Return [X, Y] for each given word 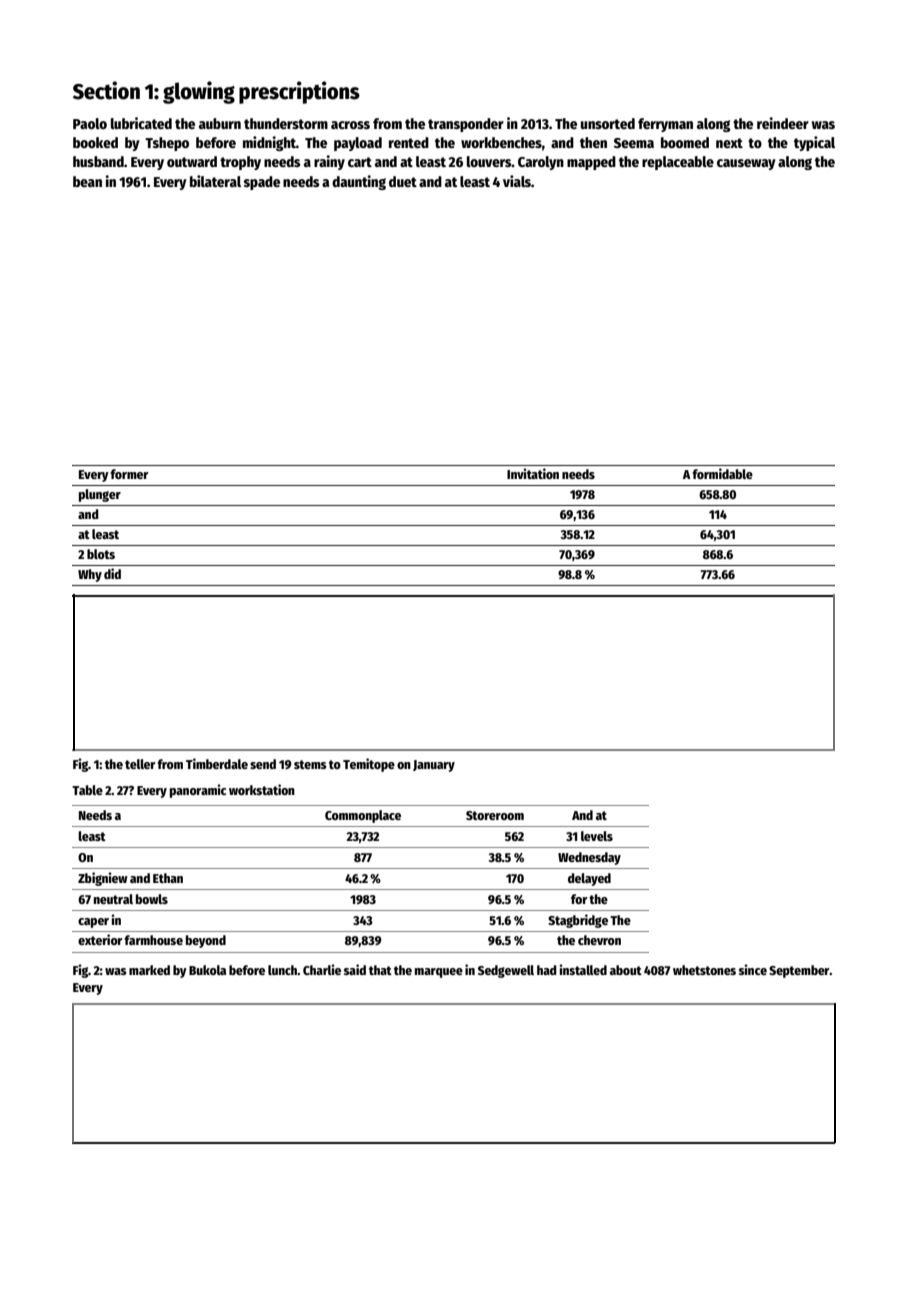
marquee [439, 973]
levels [597, 836]
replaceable [678, 163]
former [129, 474]
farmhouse [153, 940]
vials [517, 181]
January [434, 766]
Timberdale [217, 763]
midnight [269, 143]
